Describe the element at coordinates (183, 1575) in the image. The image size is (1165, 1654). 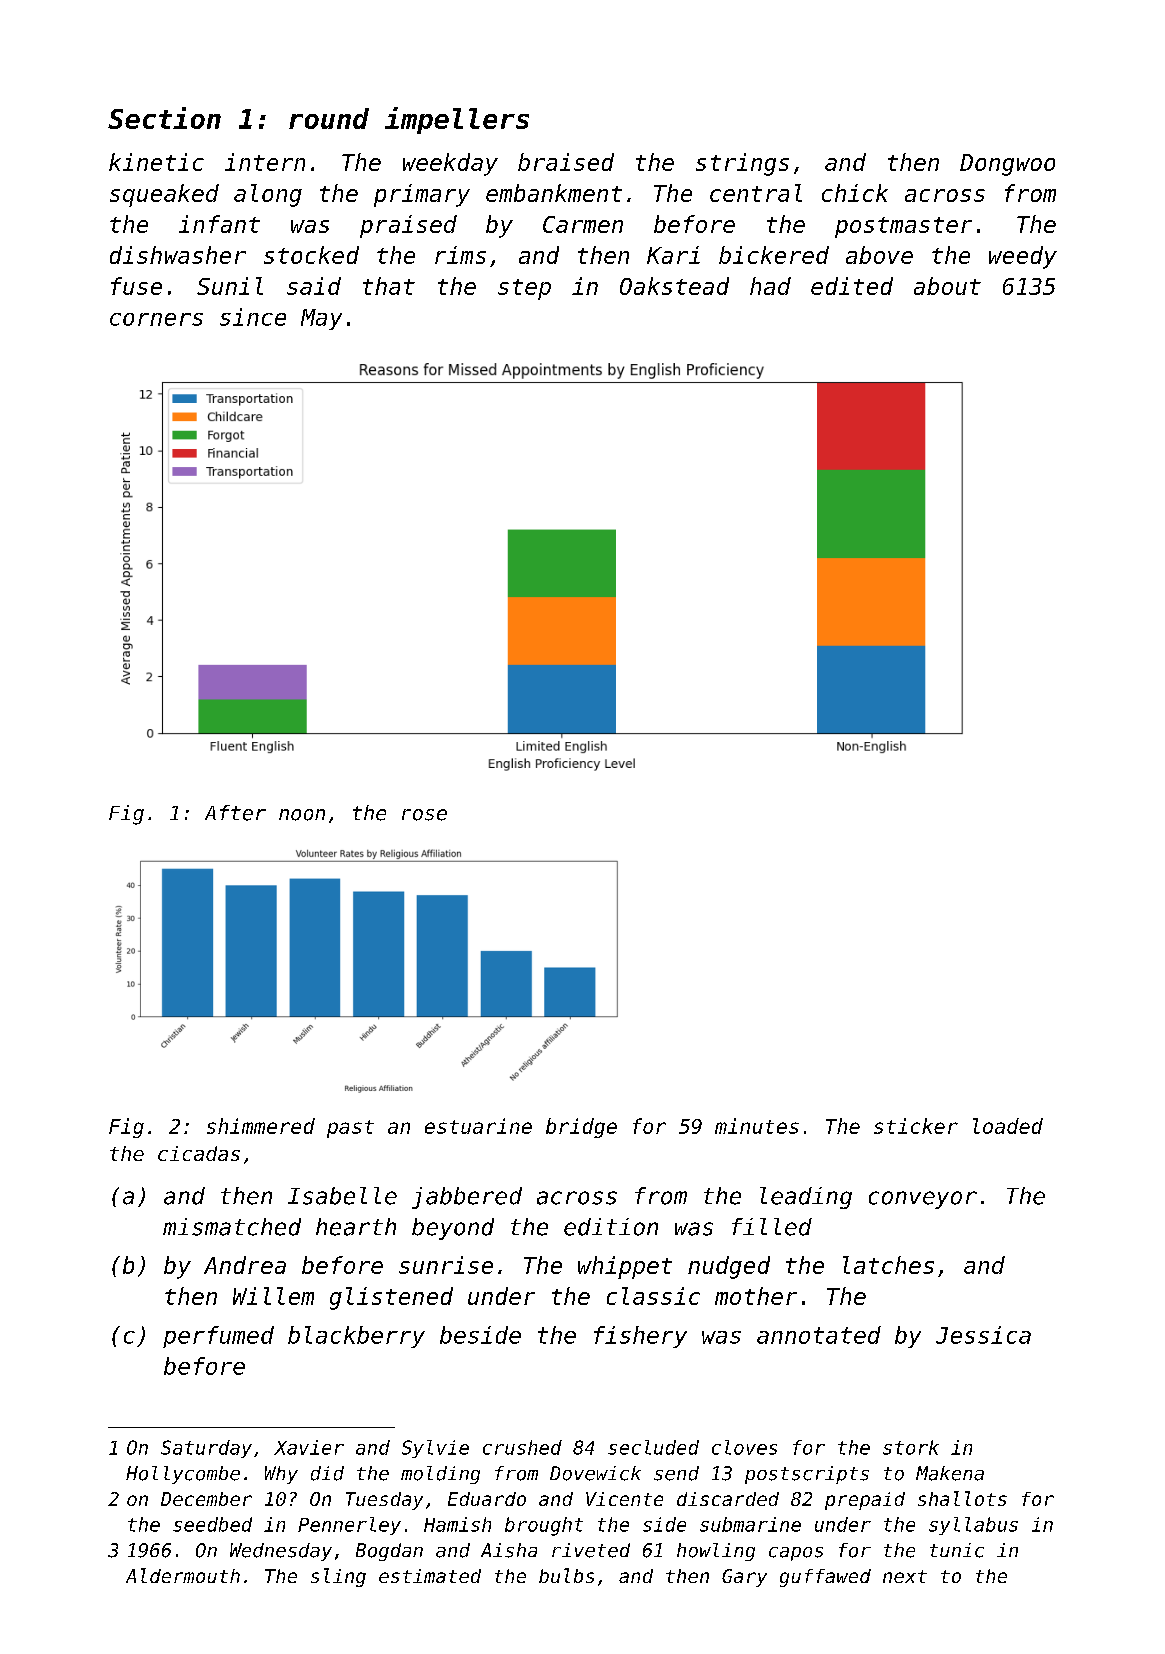
I see `Aldermouth` at that location.
